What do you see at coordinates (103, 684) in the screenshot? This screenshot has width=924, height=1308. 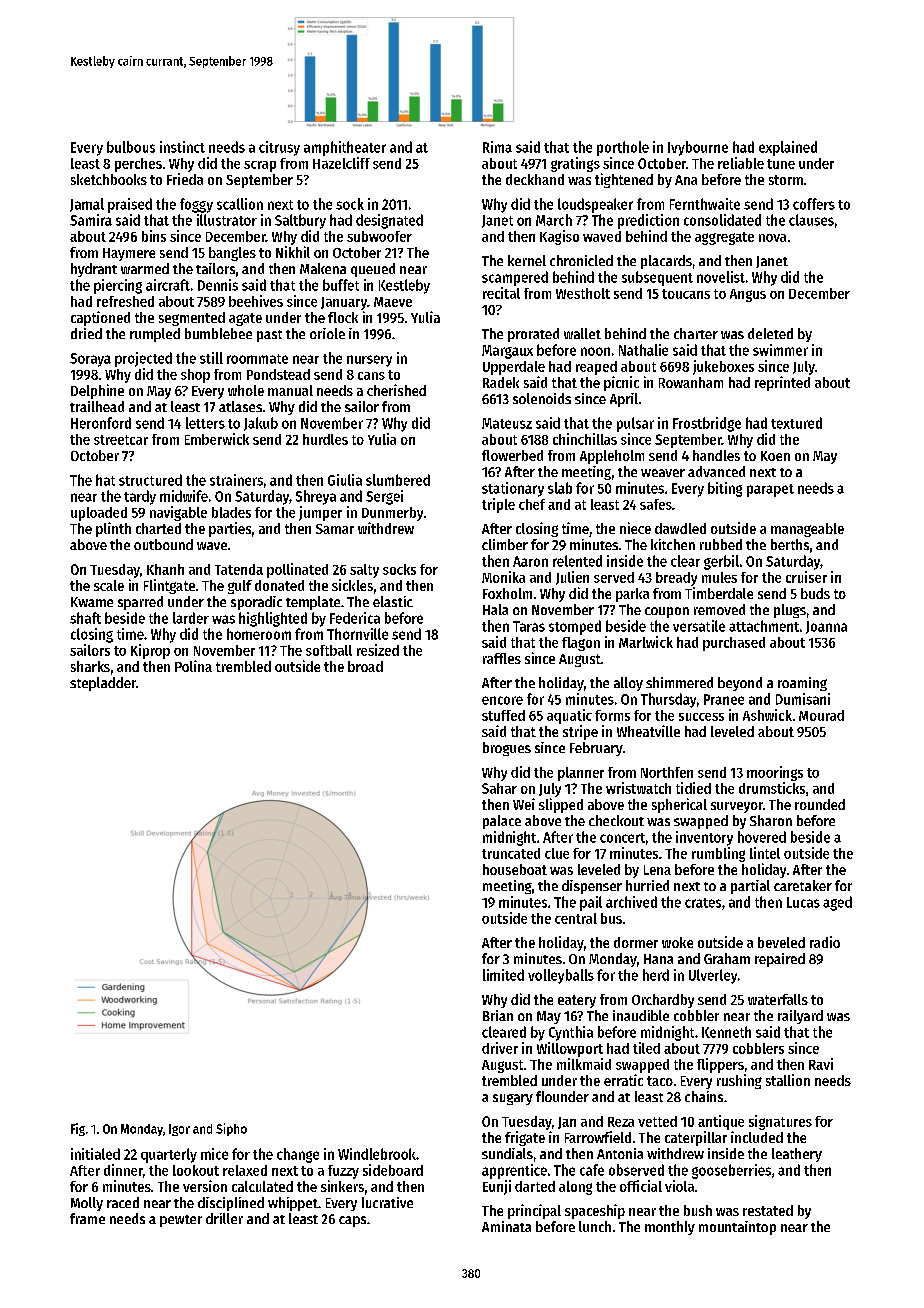 I see `stepladder` at bounding box center [103, 684].
